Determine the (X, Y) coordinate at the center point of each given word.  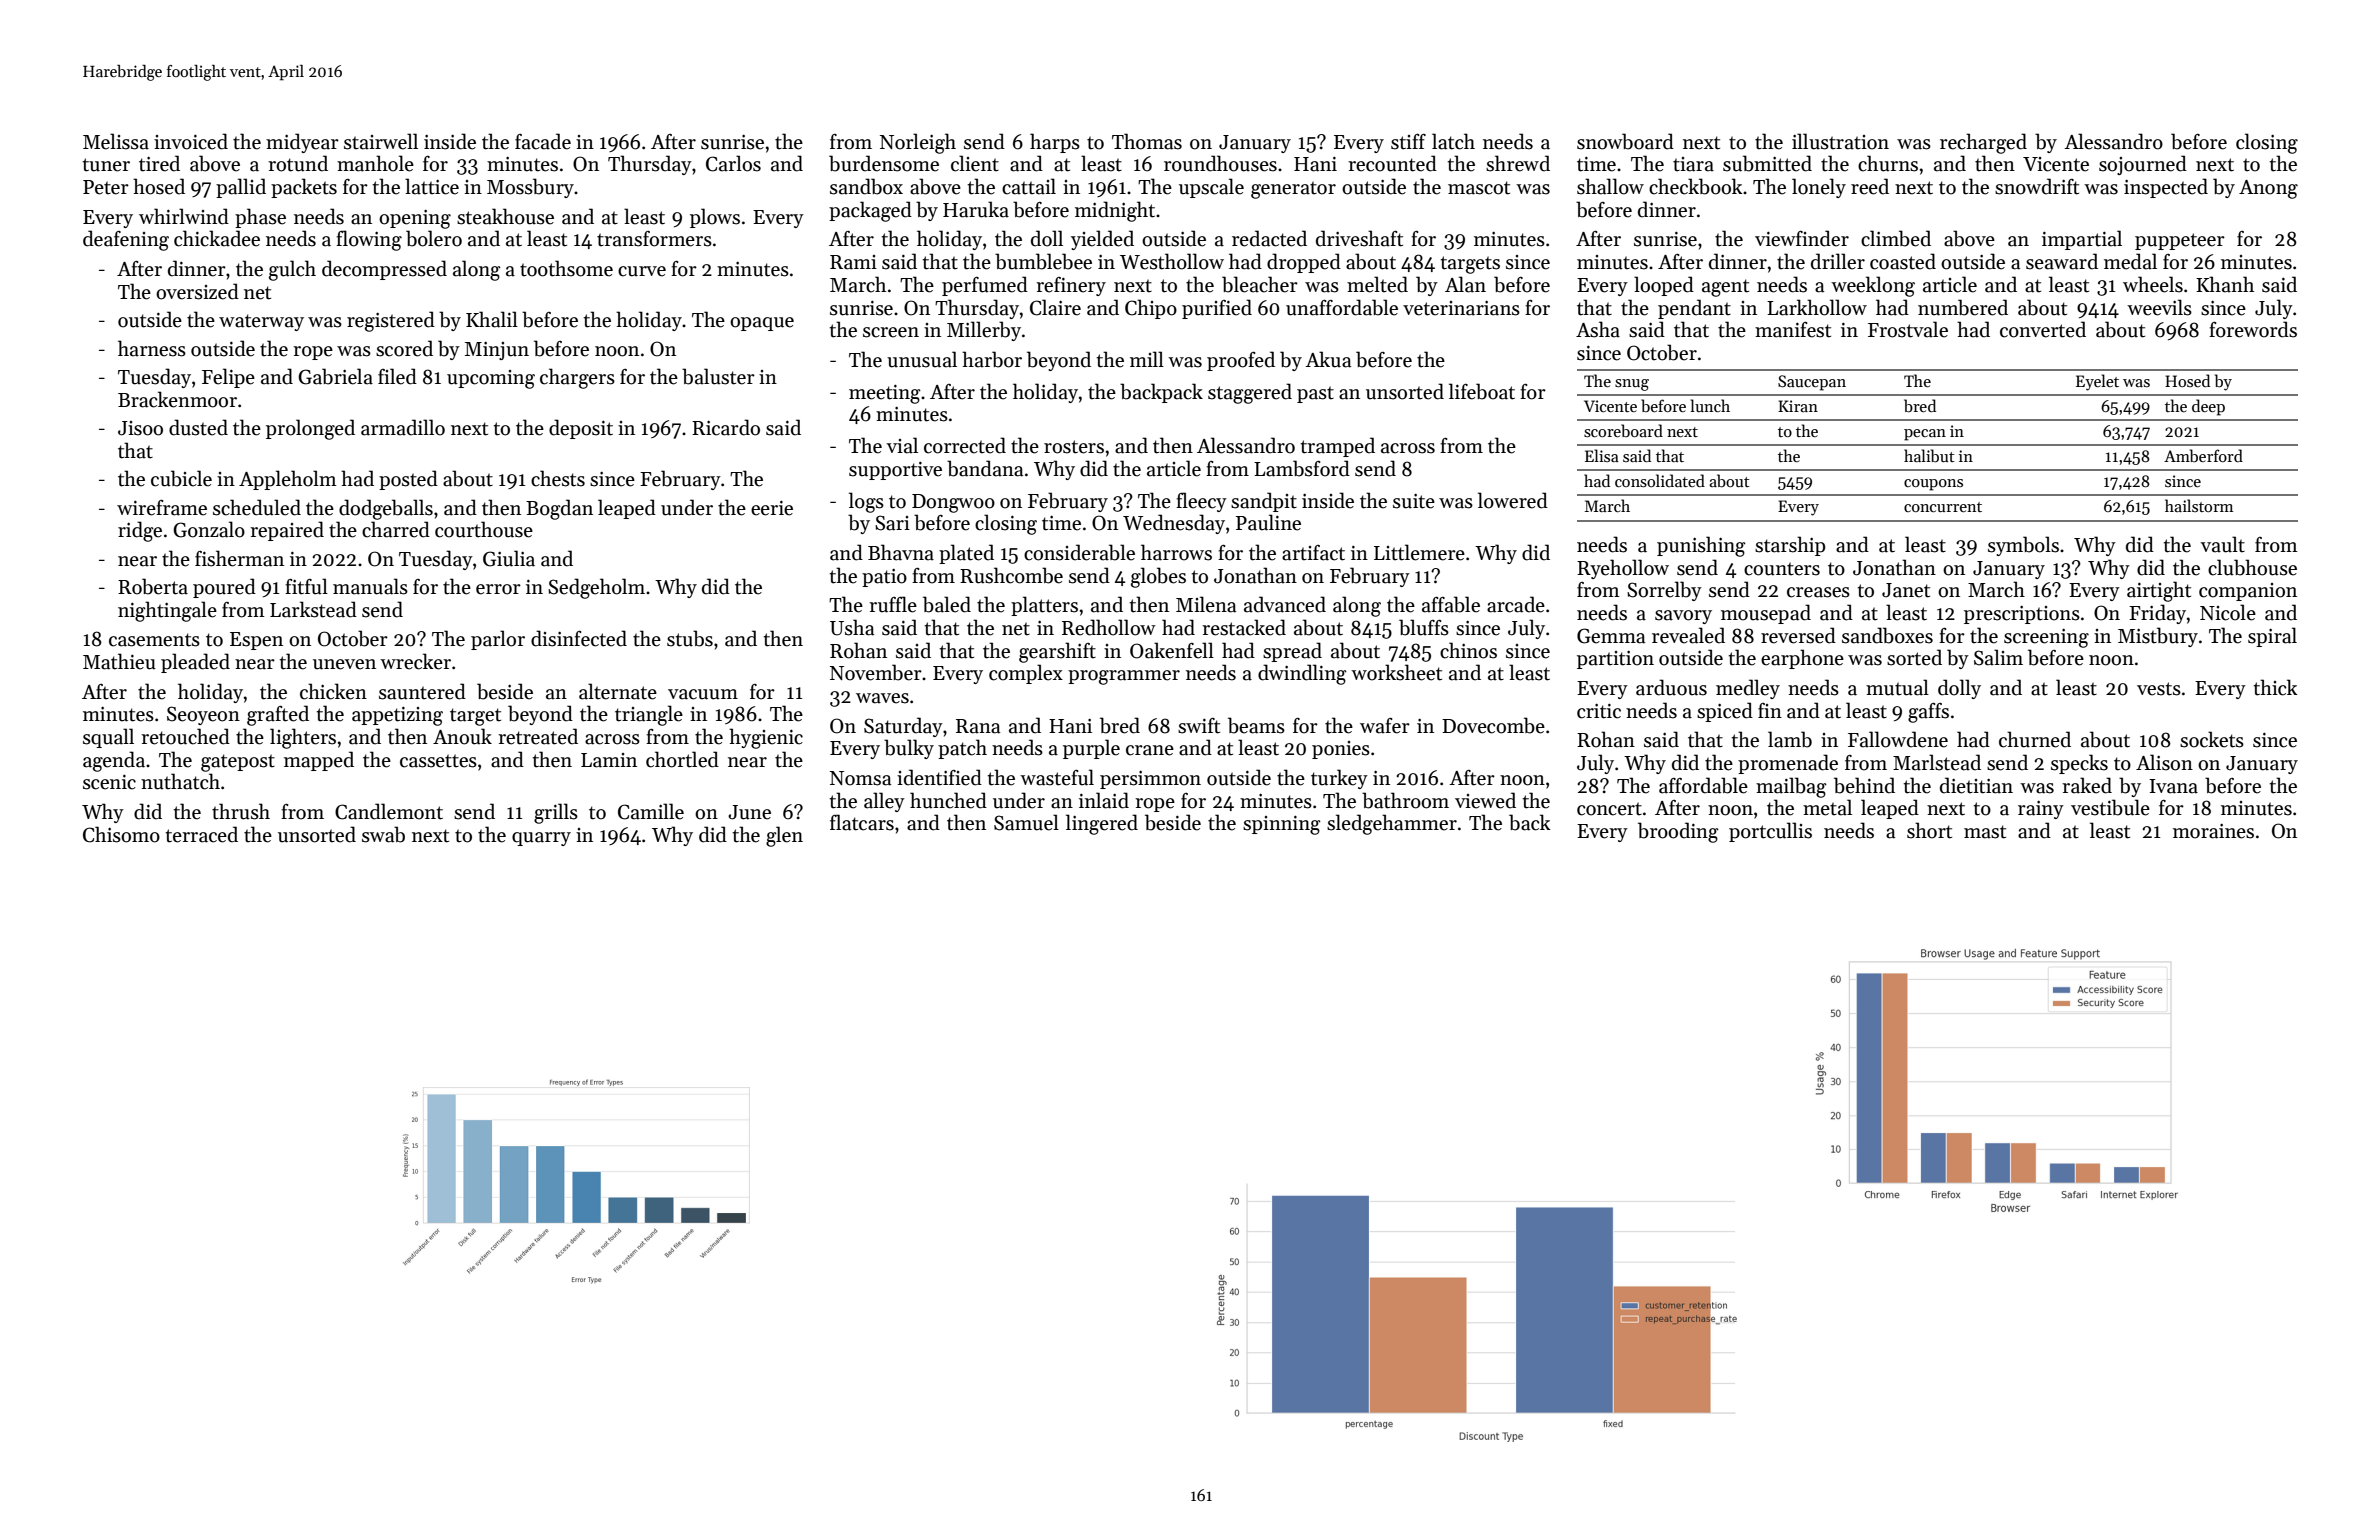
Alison (2164, 762)
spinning (1282, 825)
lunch (1710, 405)
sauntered (422, 691)
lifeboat (1482, 391)
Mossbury (530, 188)
